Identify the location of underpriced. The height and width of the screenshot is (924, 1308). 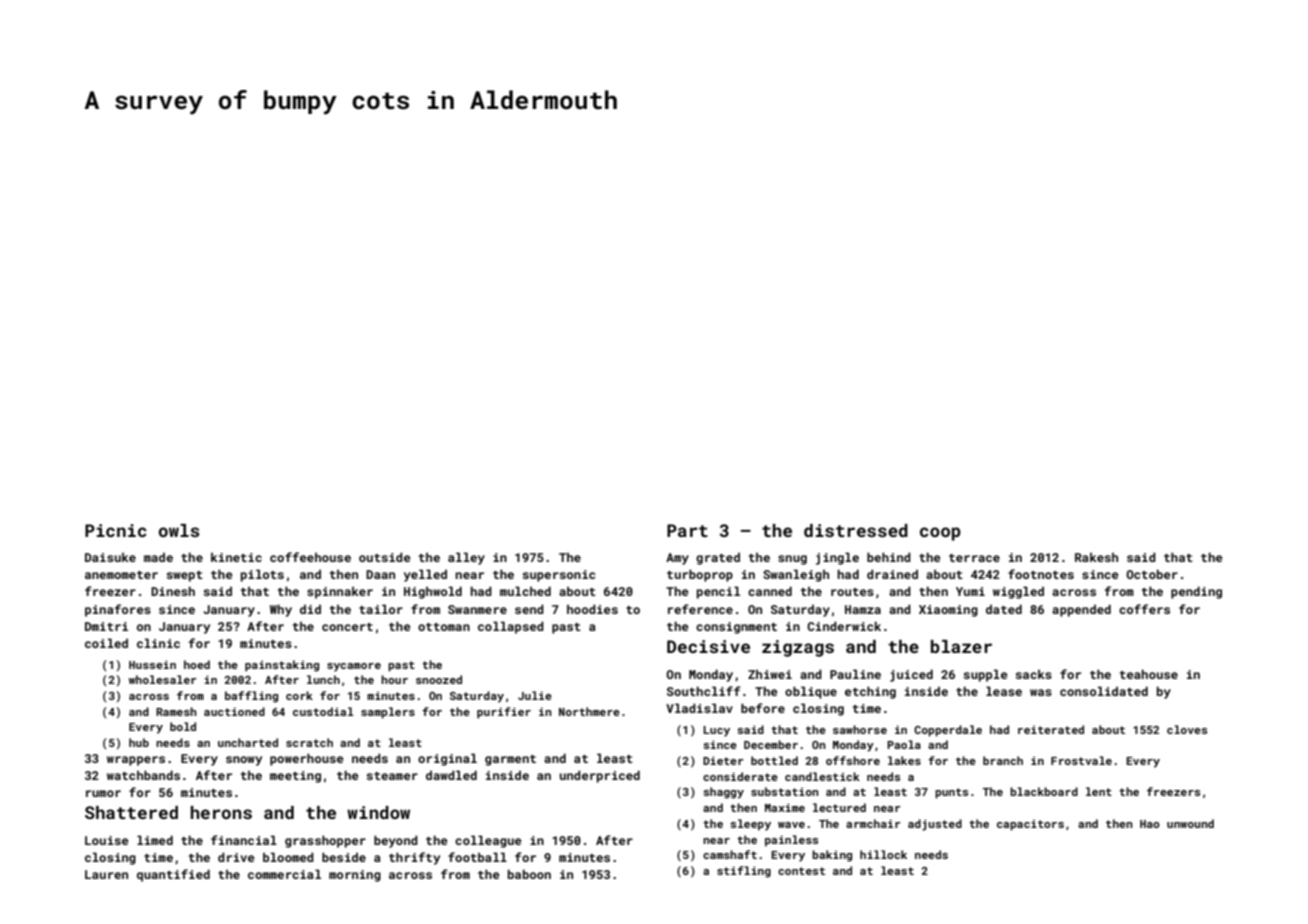
(600, 776).
